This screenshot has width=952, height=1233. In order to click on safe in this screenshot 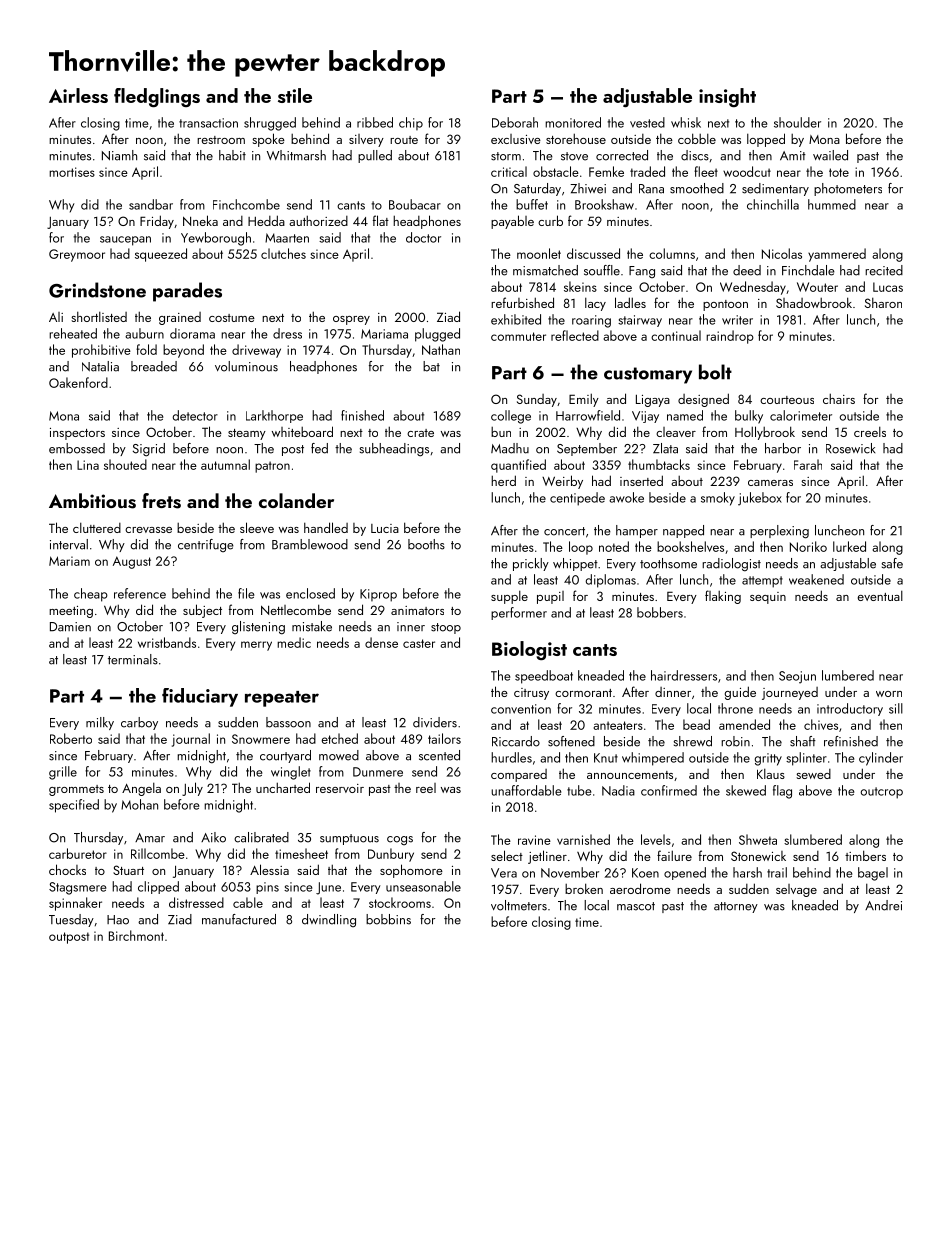, I will do `click(892, 563)`.
